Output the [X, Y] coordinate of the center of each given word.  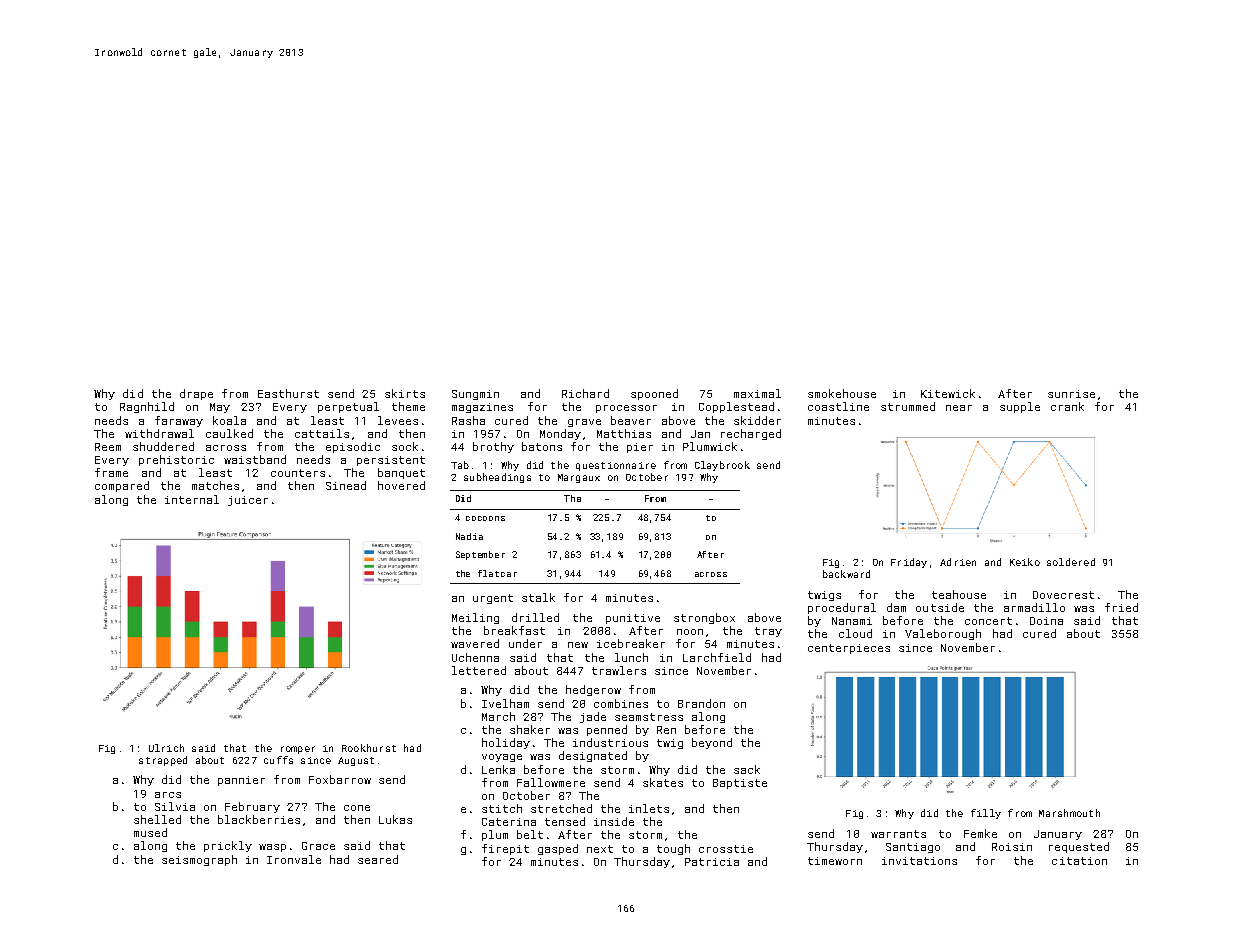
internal [192, 499]
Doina [1046, 621]
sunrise [1071, 394]
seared [378, 859]
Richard [585, 393]
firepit [505, 849]
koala [229, 420]
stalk [538, 597]
